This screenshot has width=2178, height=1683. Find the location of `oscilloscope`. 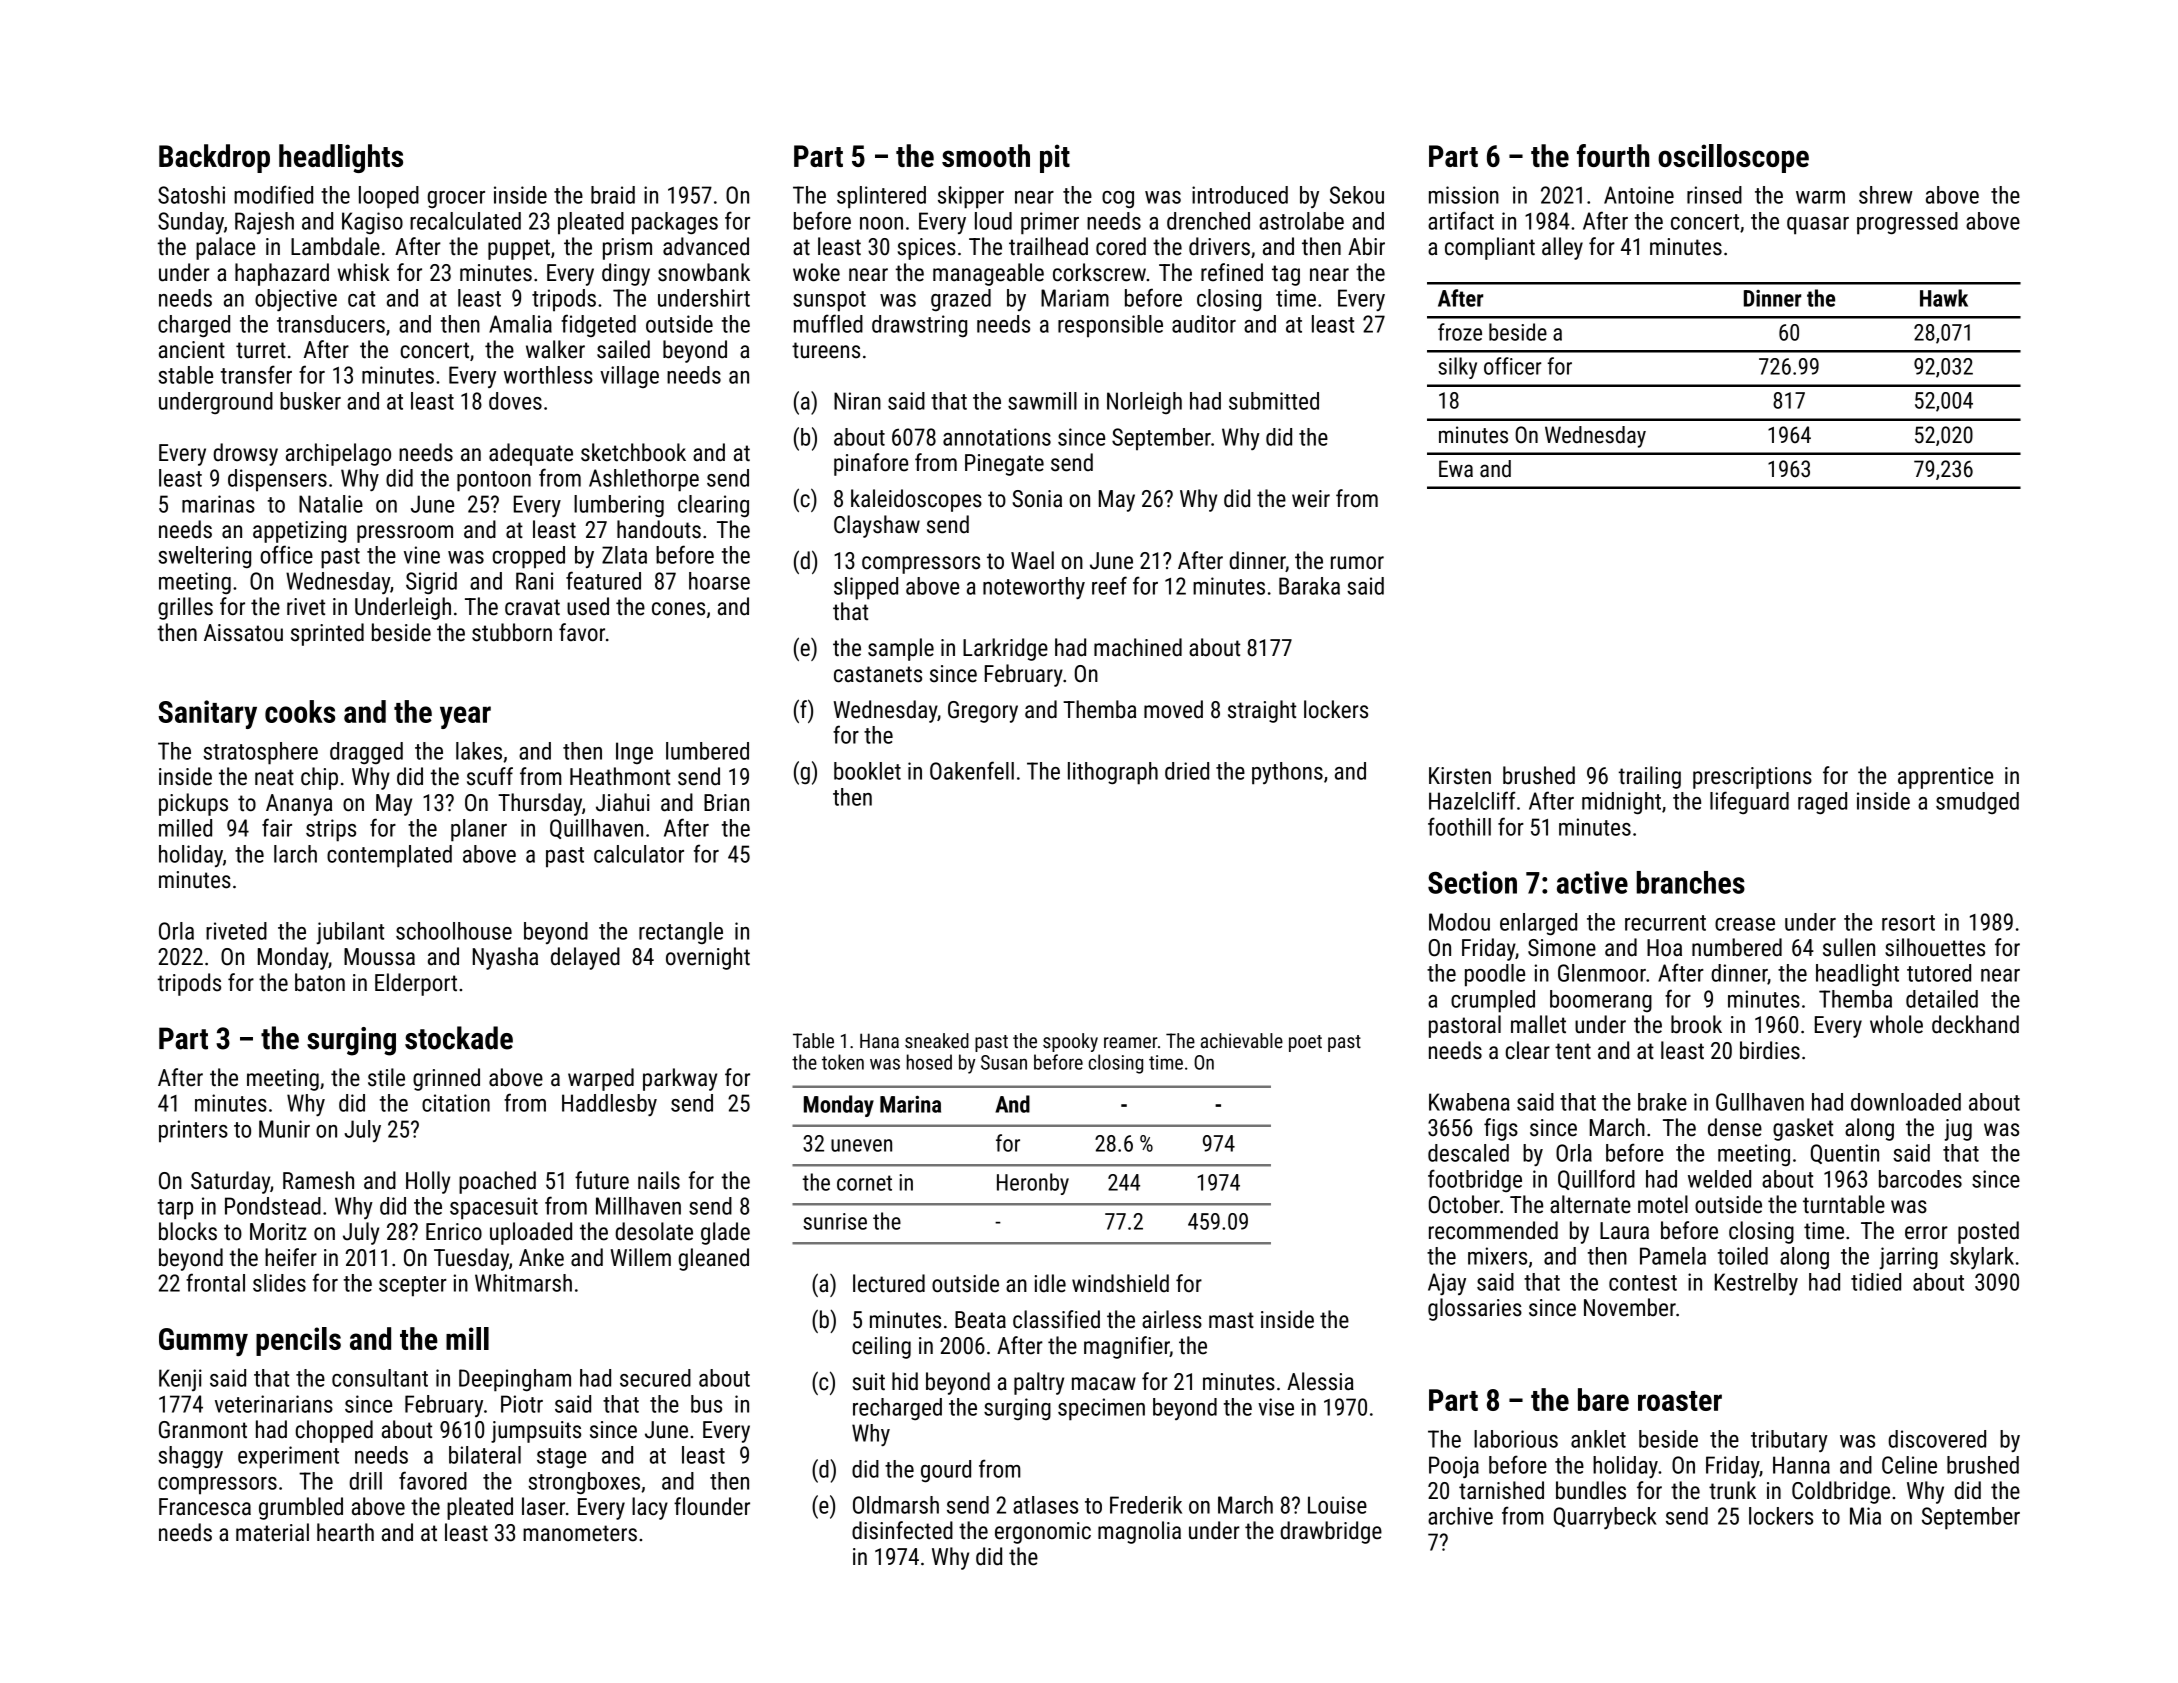

oscilloscope is located at coordinates (1733, 158).
